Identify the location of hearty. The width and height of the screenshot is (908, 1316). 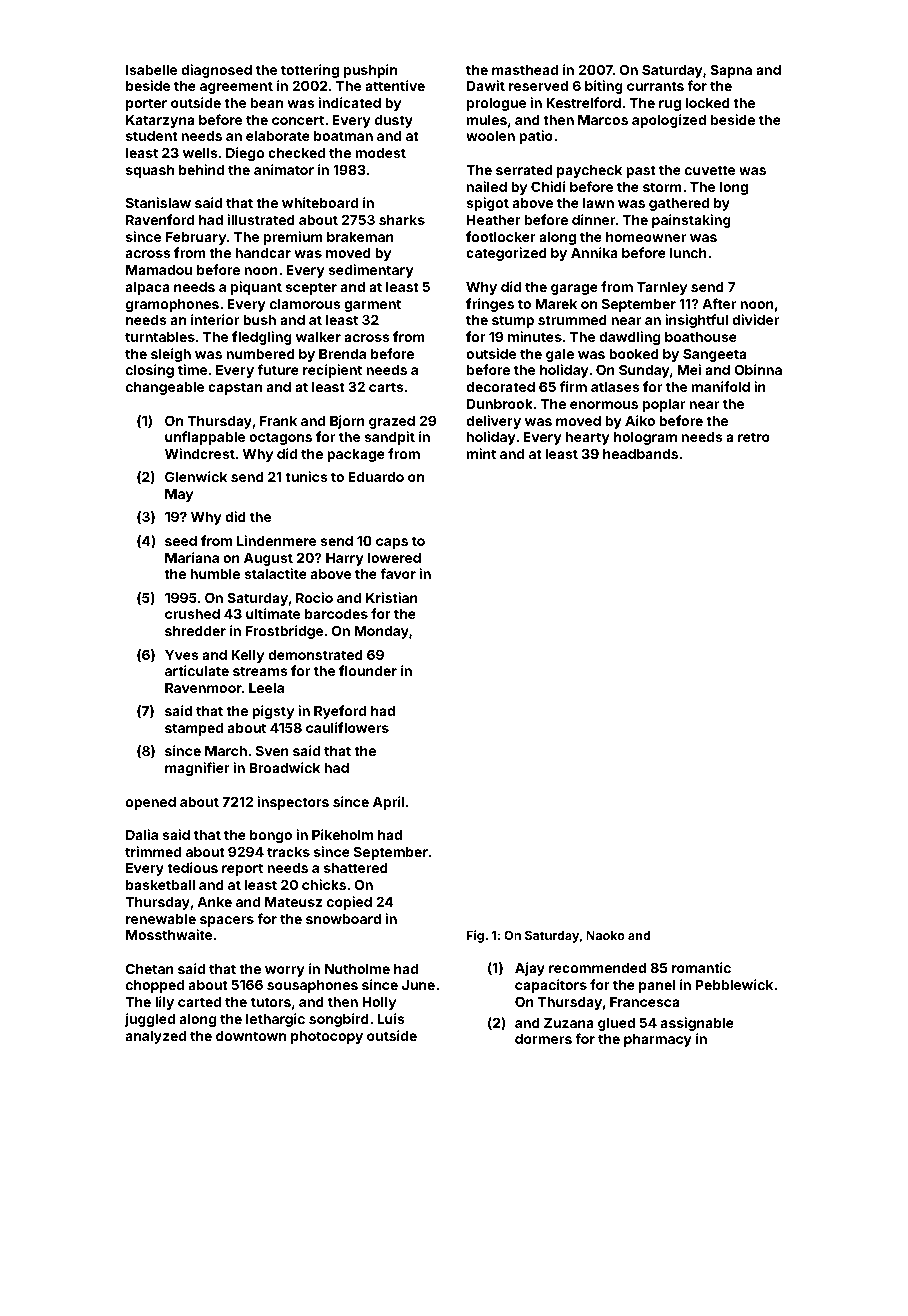
(588, 438).
